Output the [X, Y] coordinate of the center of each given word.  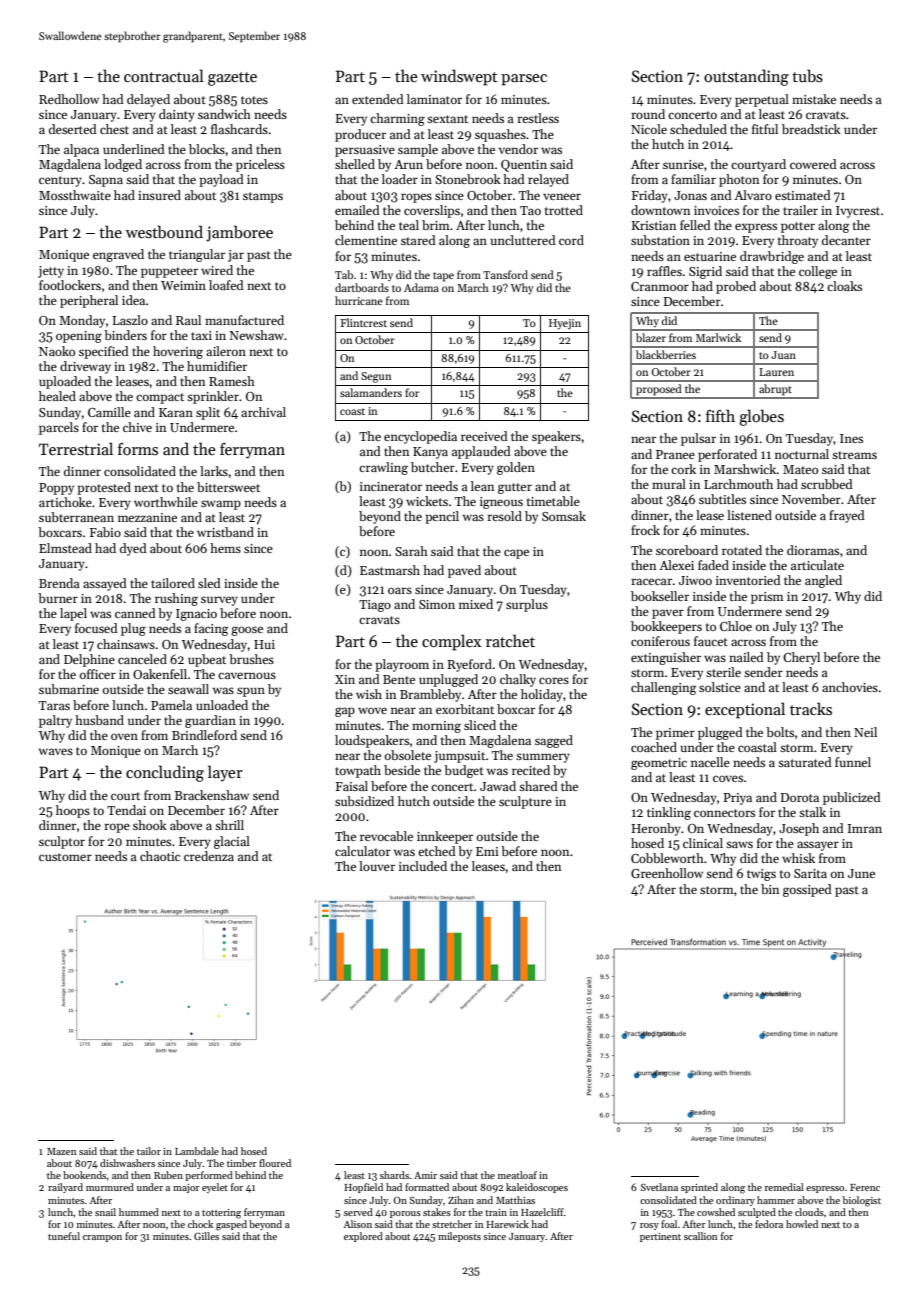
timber [242, 1163]
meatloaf [517, 1175]
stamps [263, 197]
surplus [527, 605]
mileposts [459, 1237]
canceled [142, 659]
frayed [847, 516]
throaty [798, 241]
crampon [102, 1238]
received [484, 436]
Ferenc [865, 1187]
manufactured [244, 320]
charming [397, 119]
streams [854, 455]
